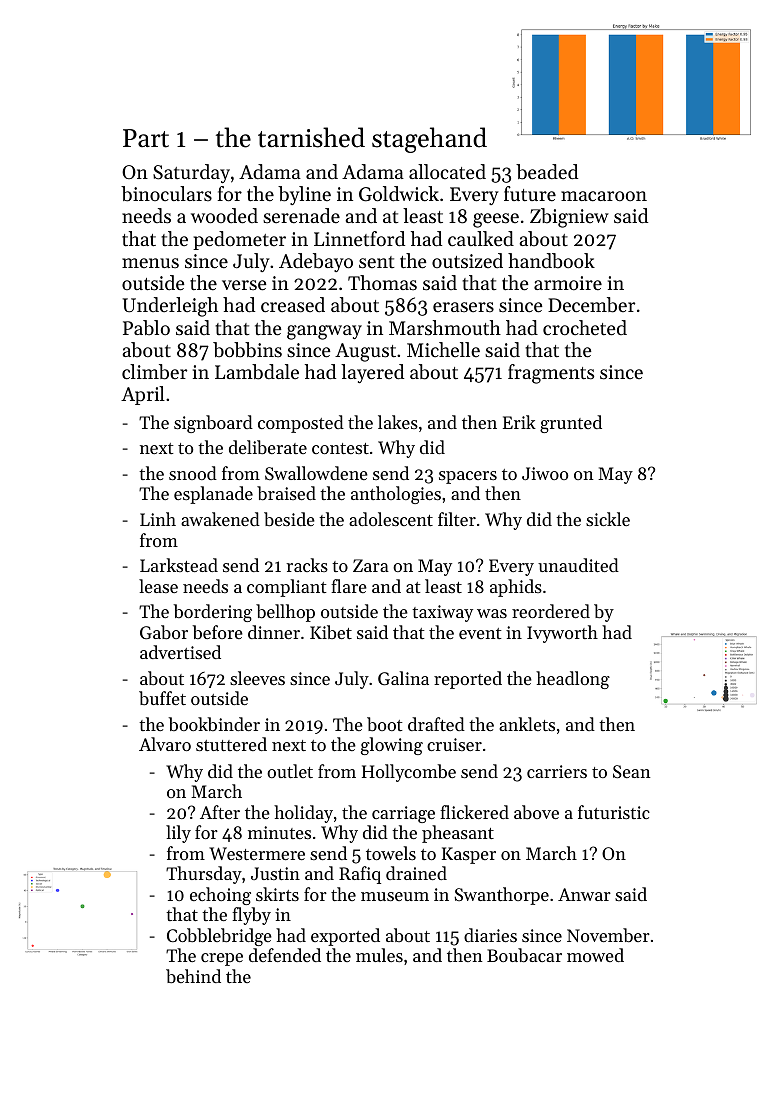  I want to click on behind, so click(193, 976).
